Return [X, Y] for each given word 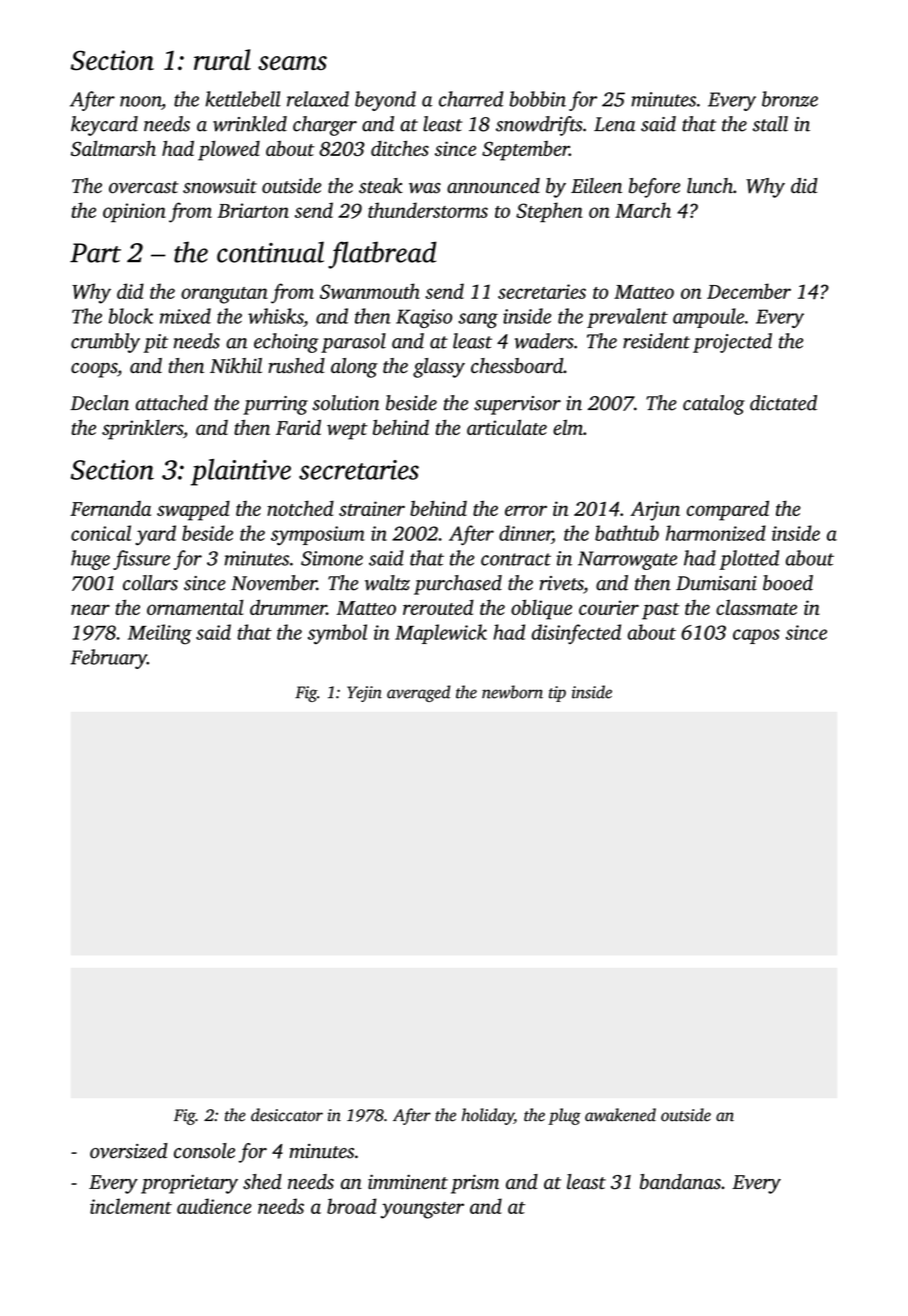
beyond [385, 101]
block [131, 316]
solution [346, 403]
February [108, 659]
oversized [129, 1151]
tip [557, 694]
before [654, 188]
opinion [134, 213]
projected [732, 343]
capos [756, 636]
